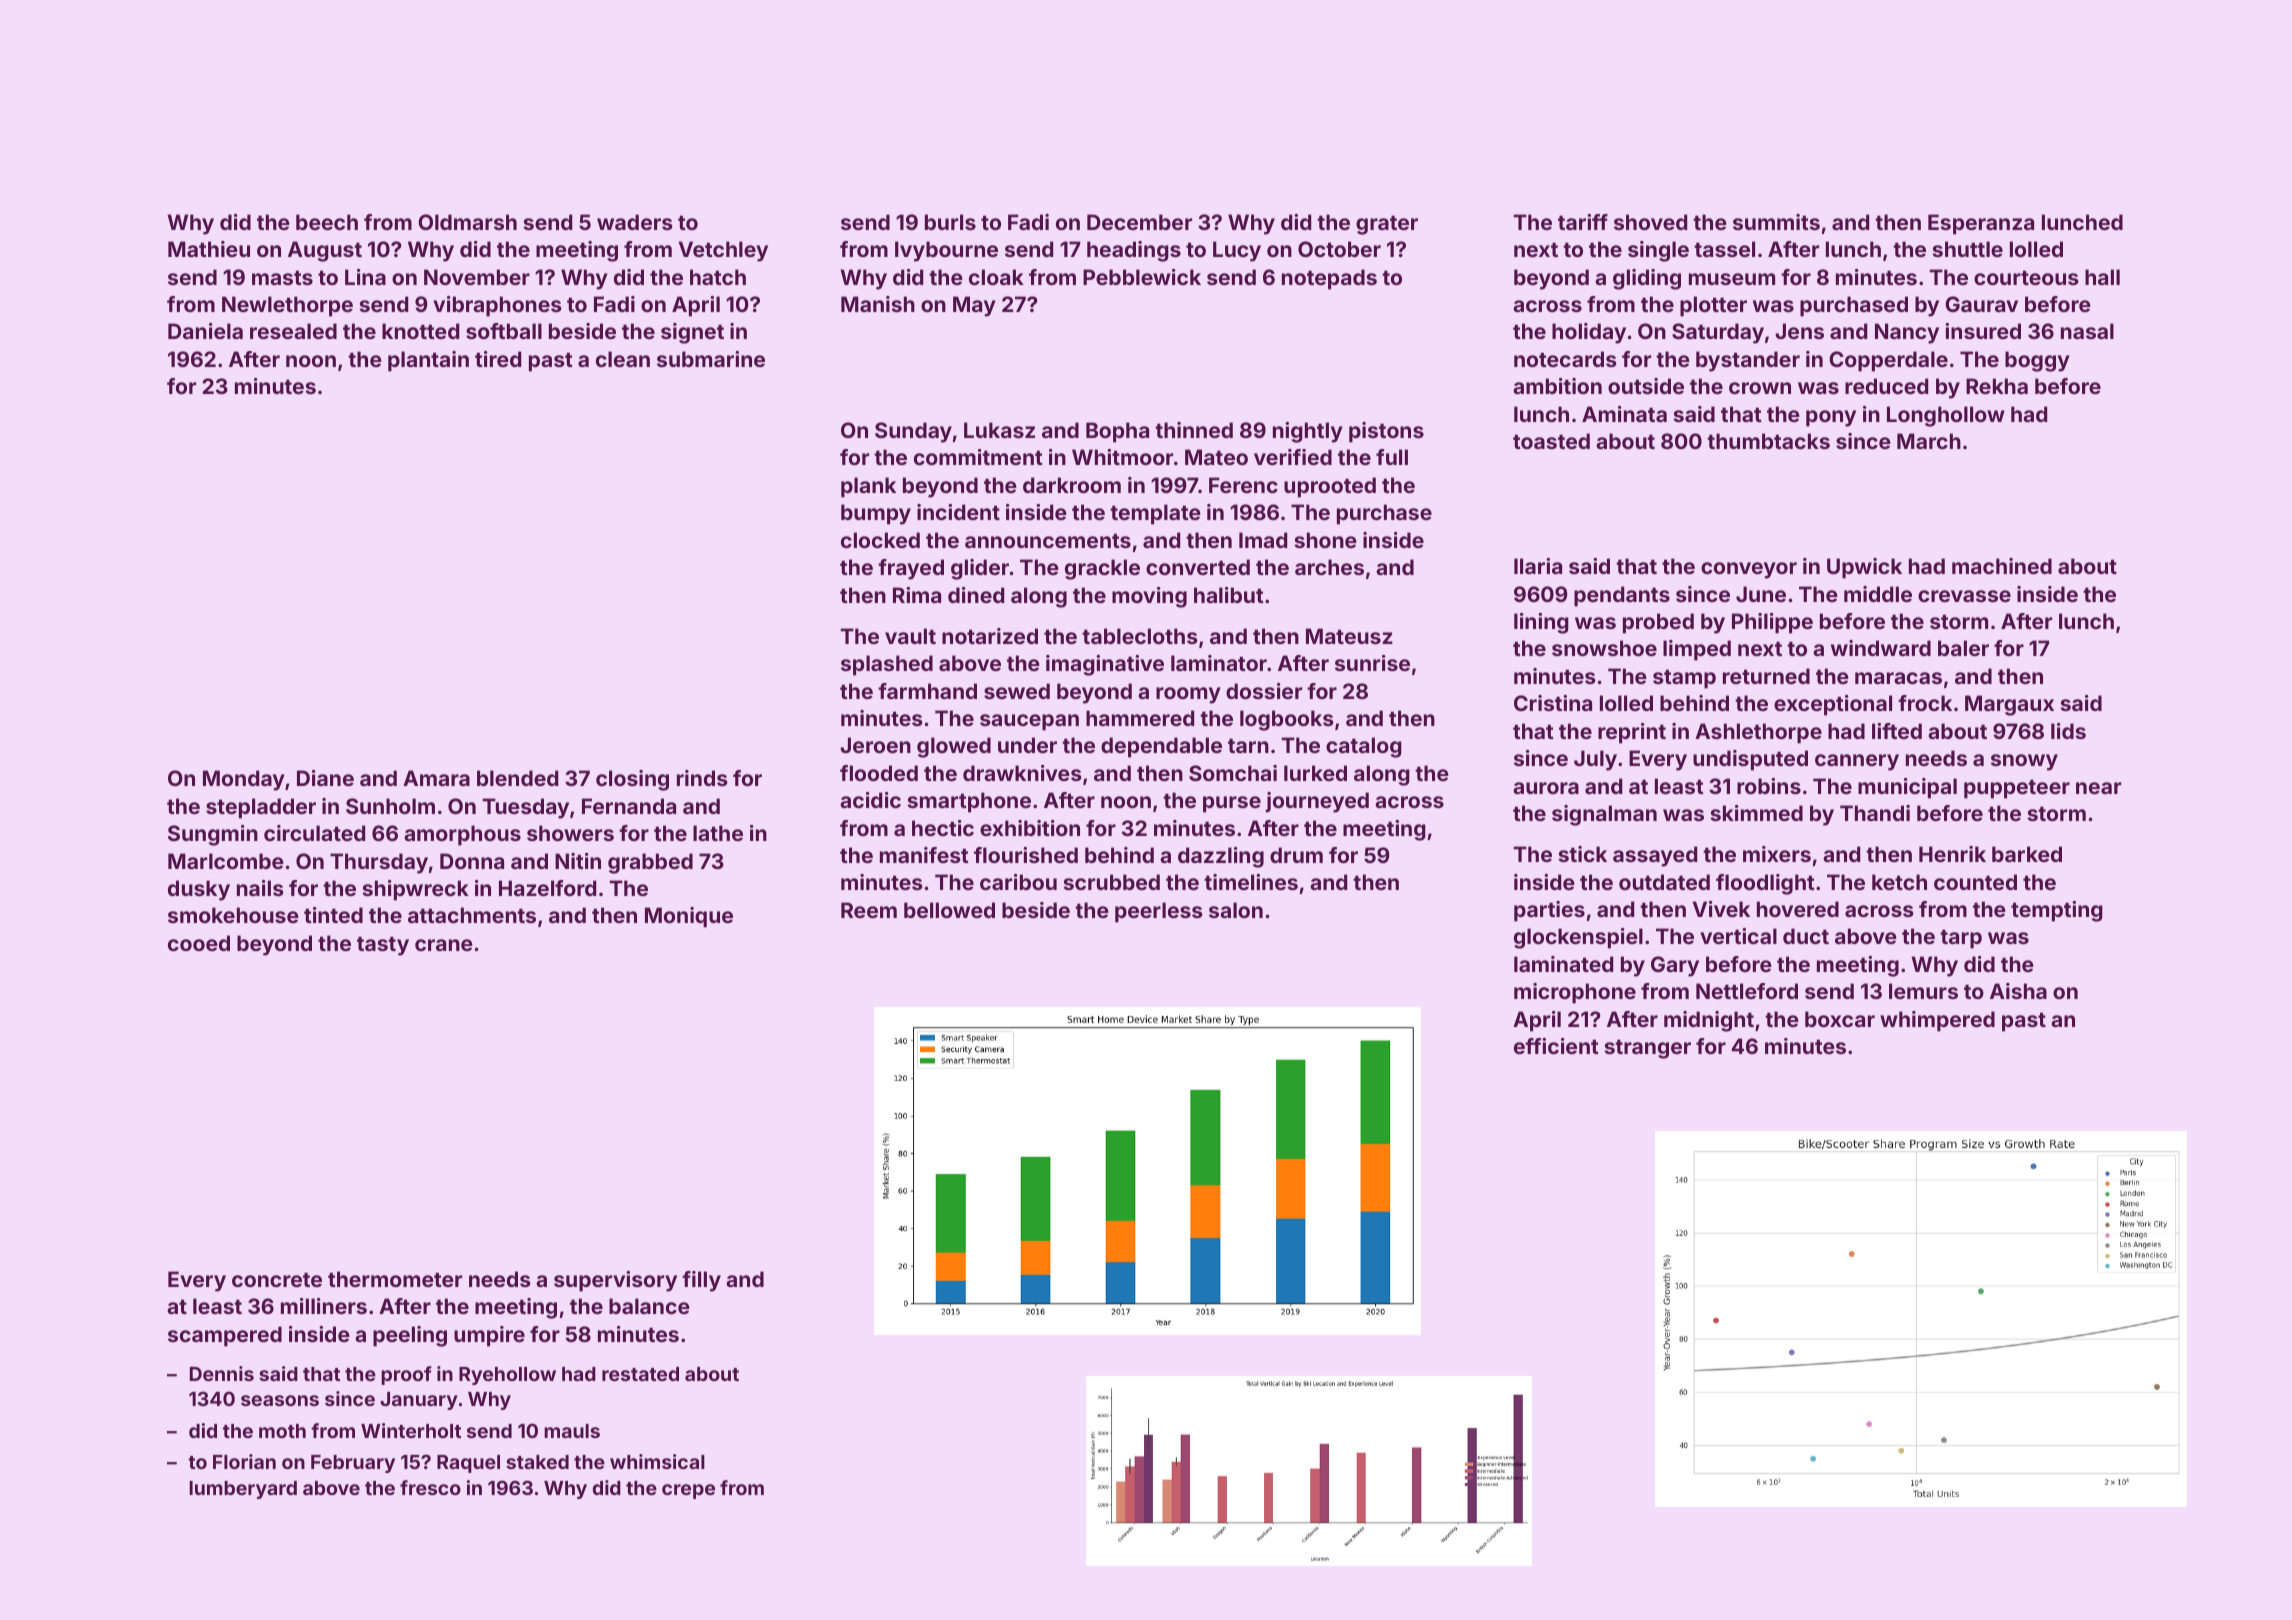 The image size is (2292, 1620). I want to click on whimsical, so click(657, 1461).
